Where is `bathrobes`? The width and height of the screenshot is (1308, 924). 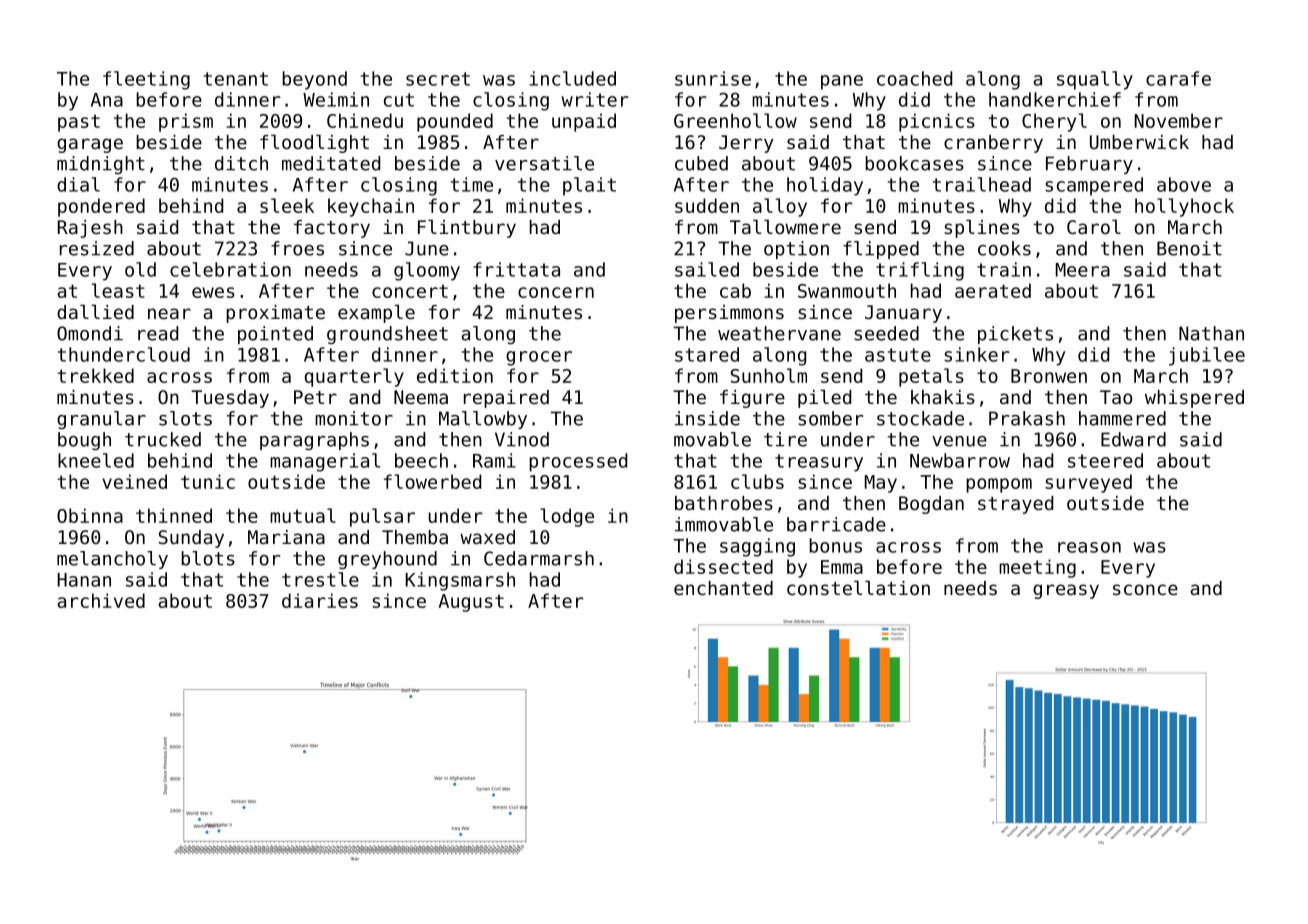 bathrobes is located at coordinates (724, 503).
